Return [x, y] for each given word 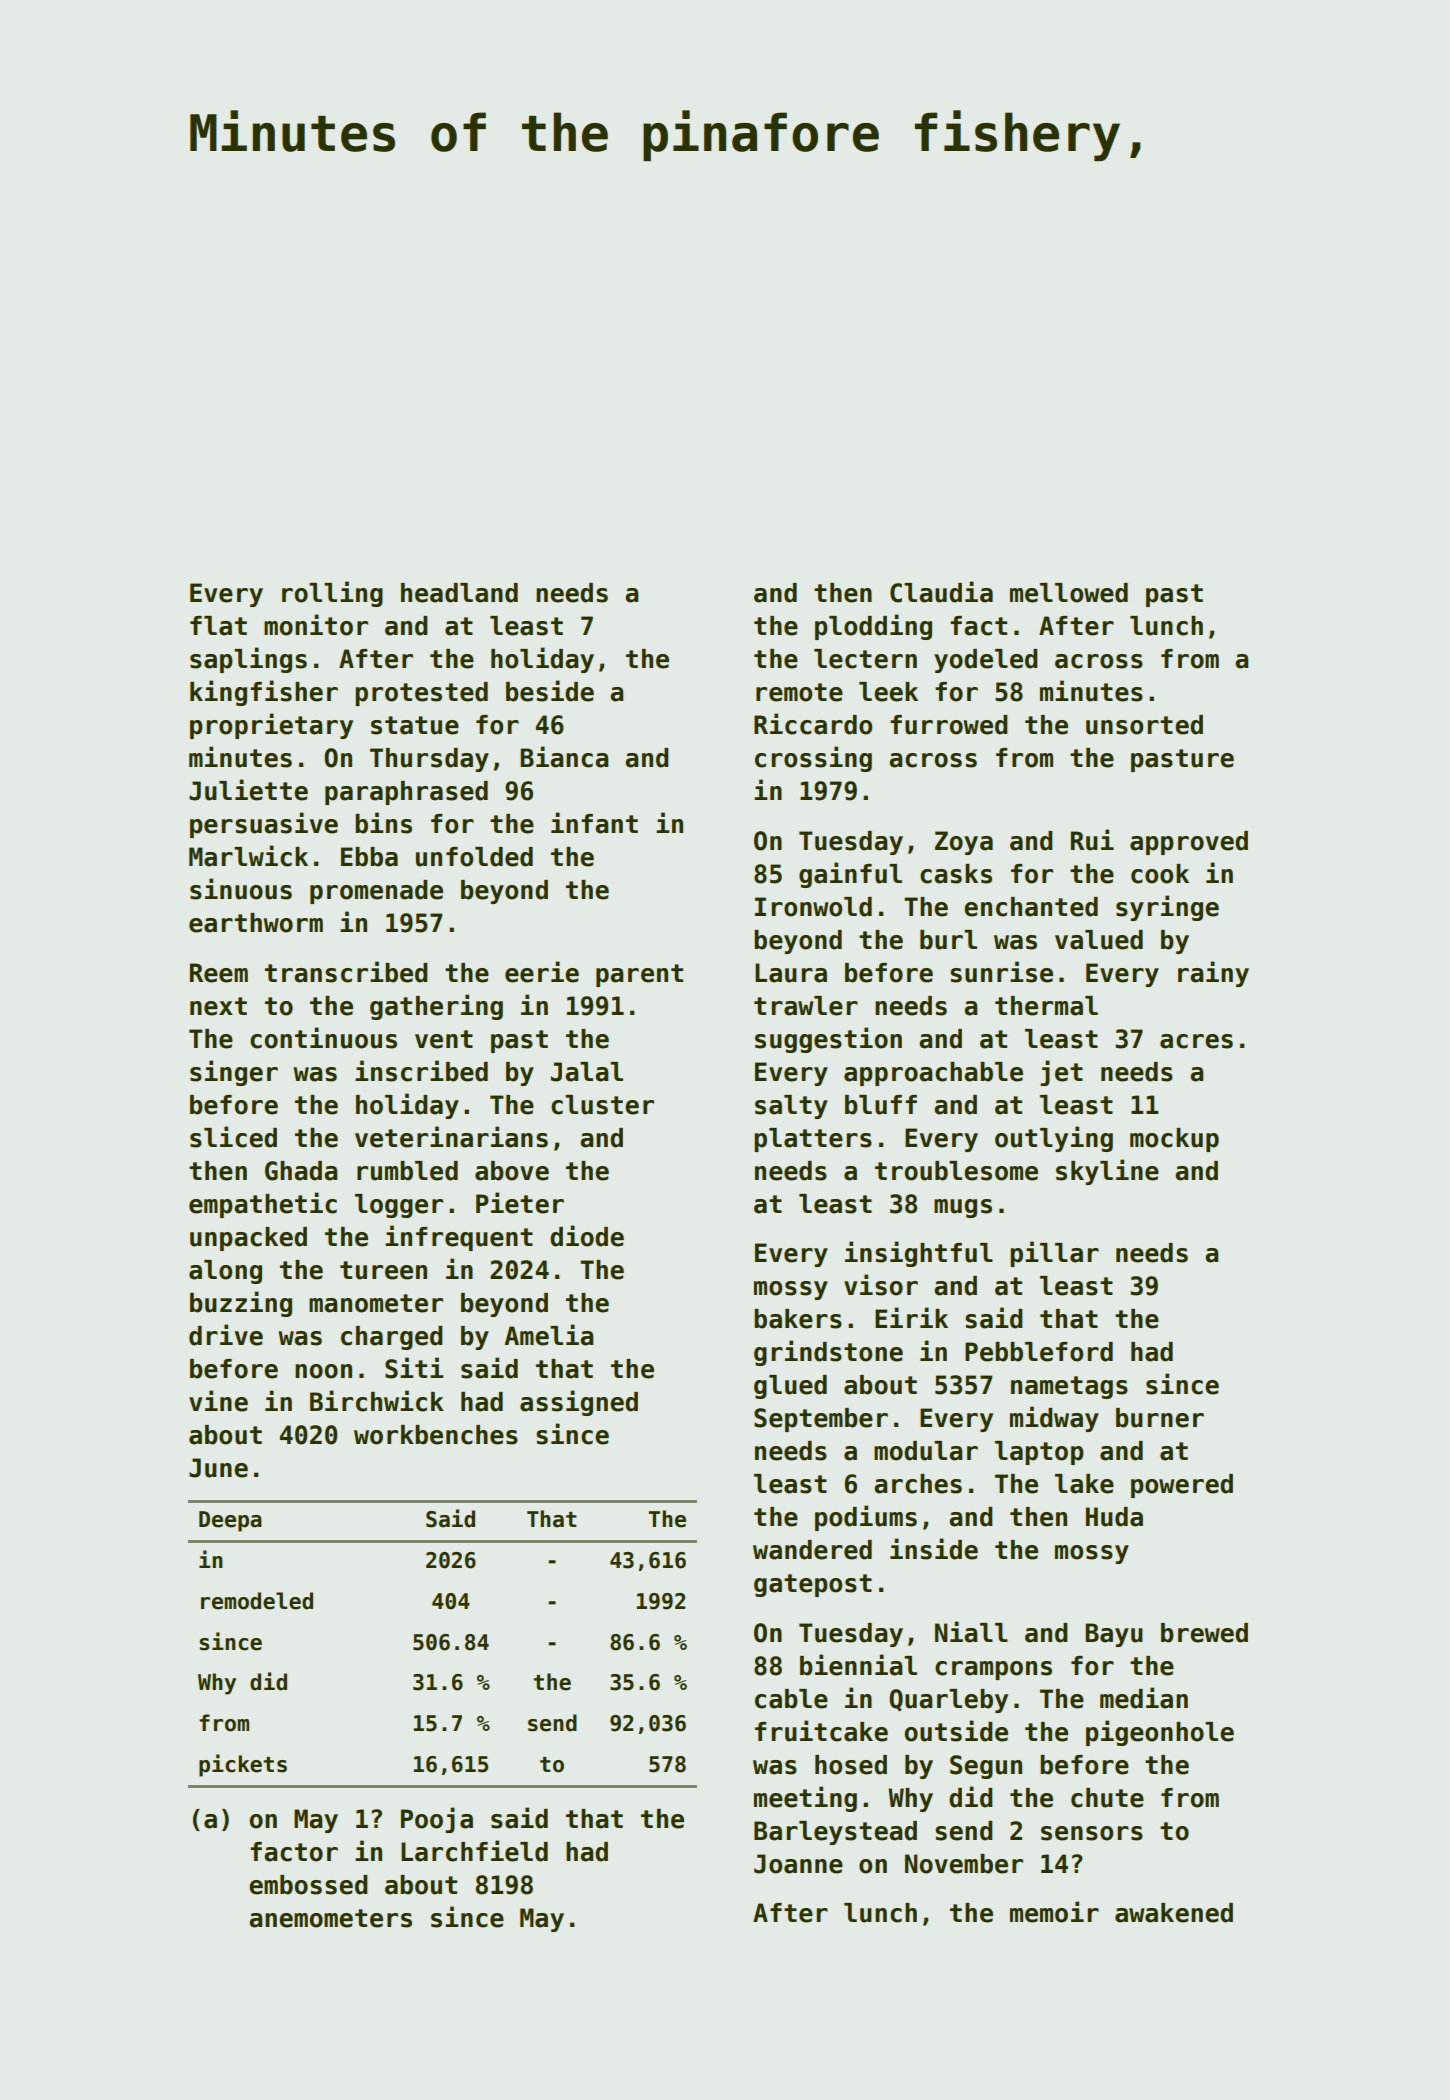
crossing [813, 759]
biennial [858, 1665]
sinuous [241, 889]
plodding [873, 627]
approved [1189, 843]
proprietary [271, 726]
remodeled [257, 1601]
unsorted [1144, 725]
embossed [308, 1885]
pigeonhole [1160, 1733]
